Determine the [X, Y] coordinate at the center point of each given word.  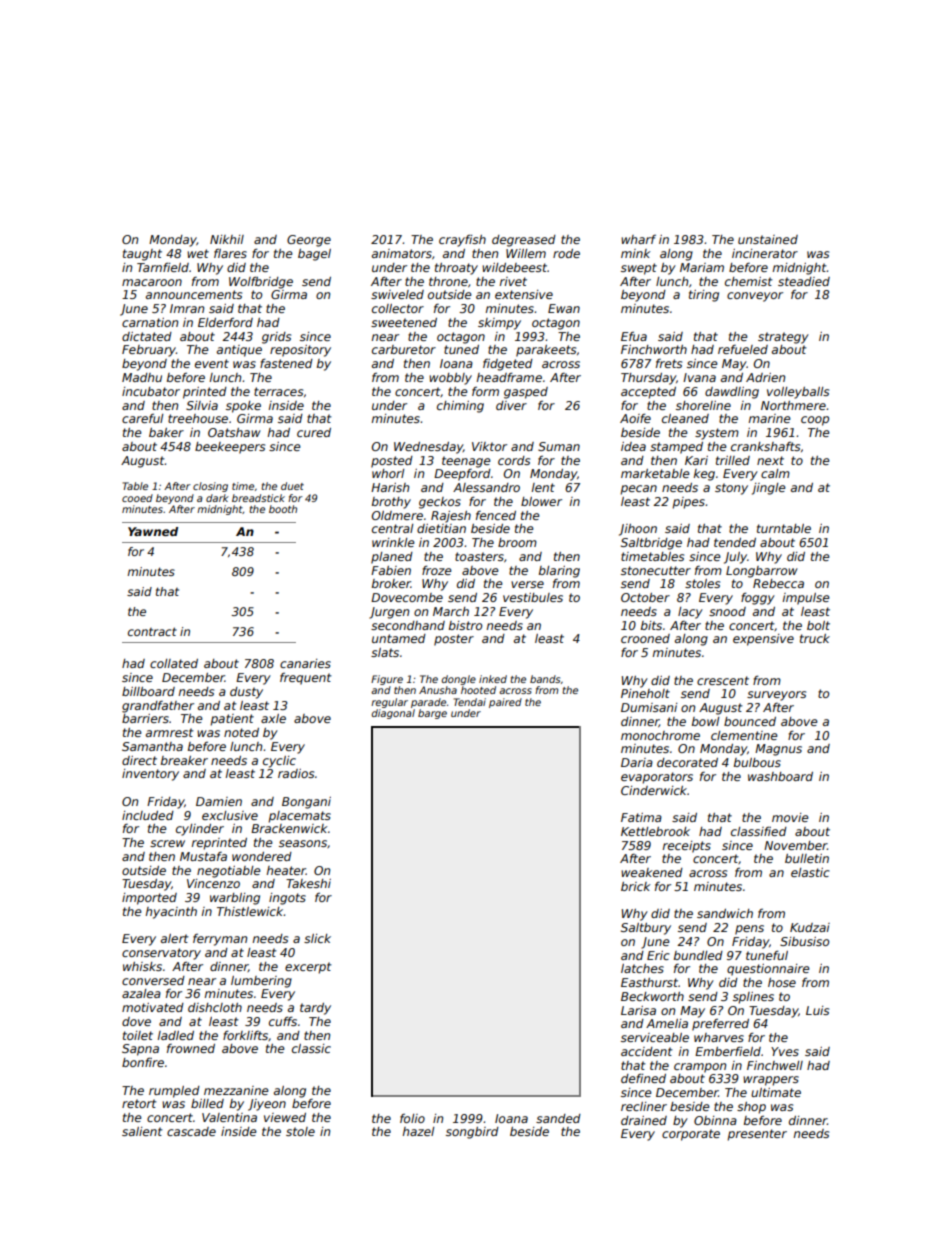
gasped [526, 393]
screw [167, 843]
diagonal [393, 714]
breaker [184, 760]
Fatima [641, 817]
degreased [524, 241]
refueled [743, 349]
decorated [687, 762]
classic [311, 1048]
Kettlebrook [655, 831]
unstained [768, 239]
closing [210, 487]
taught [142, 255]
